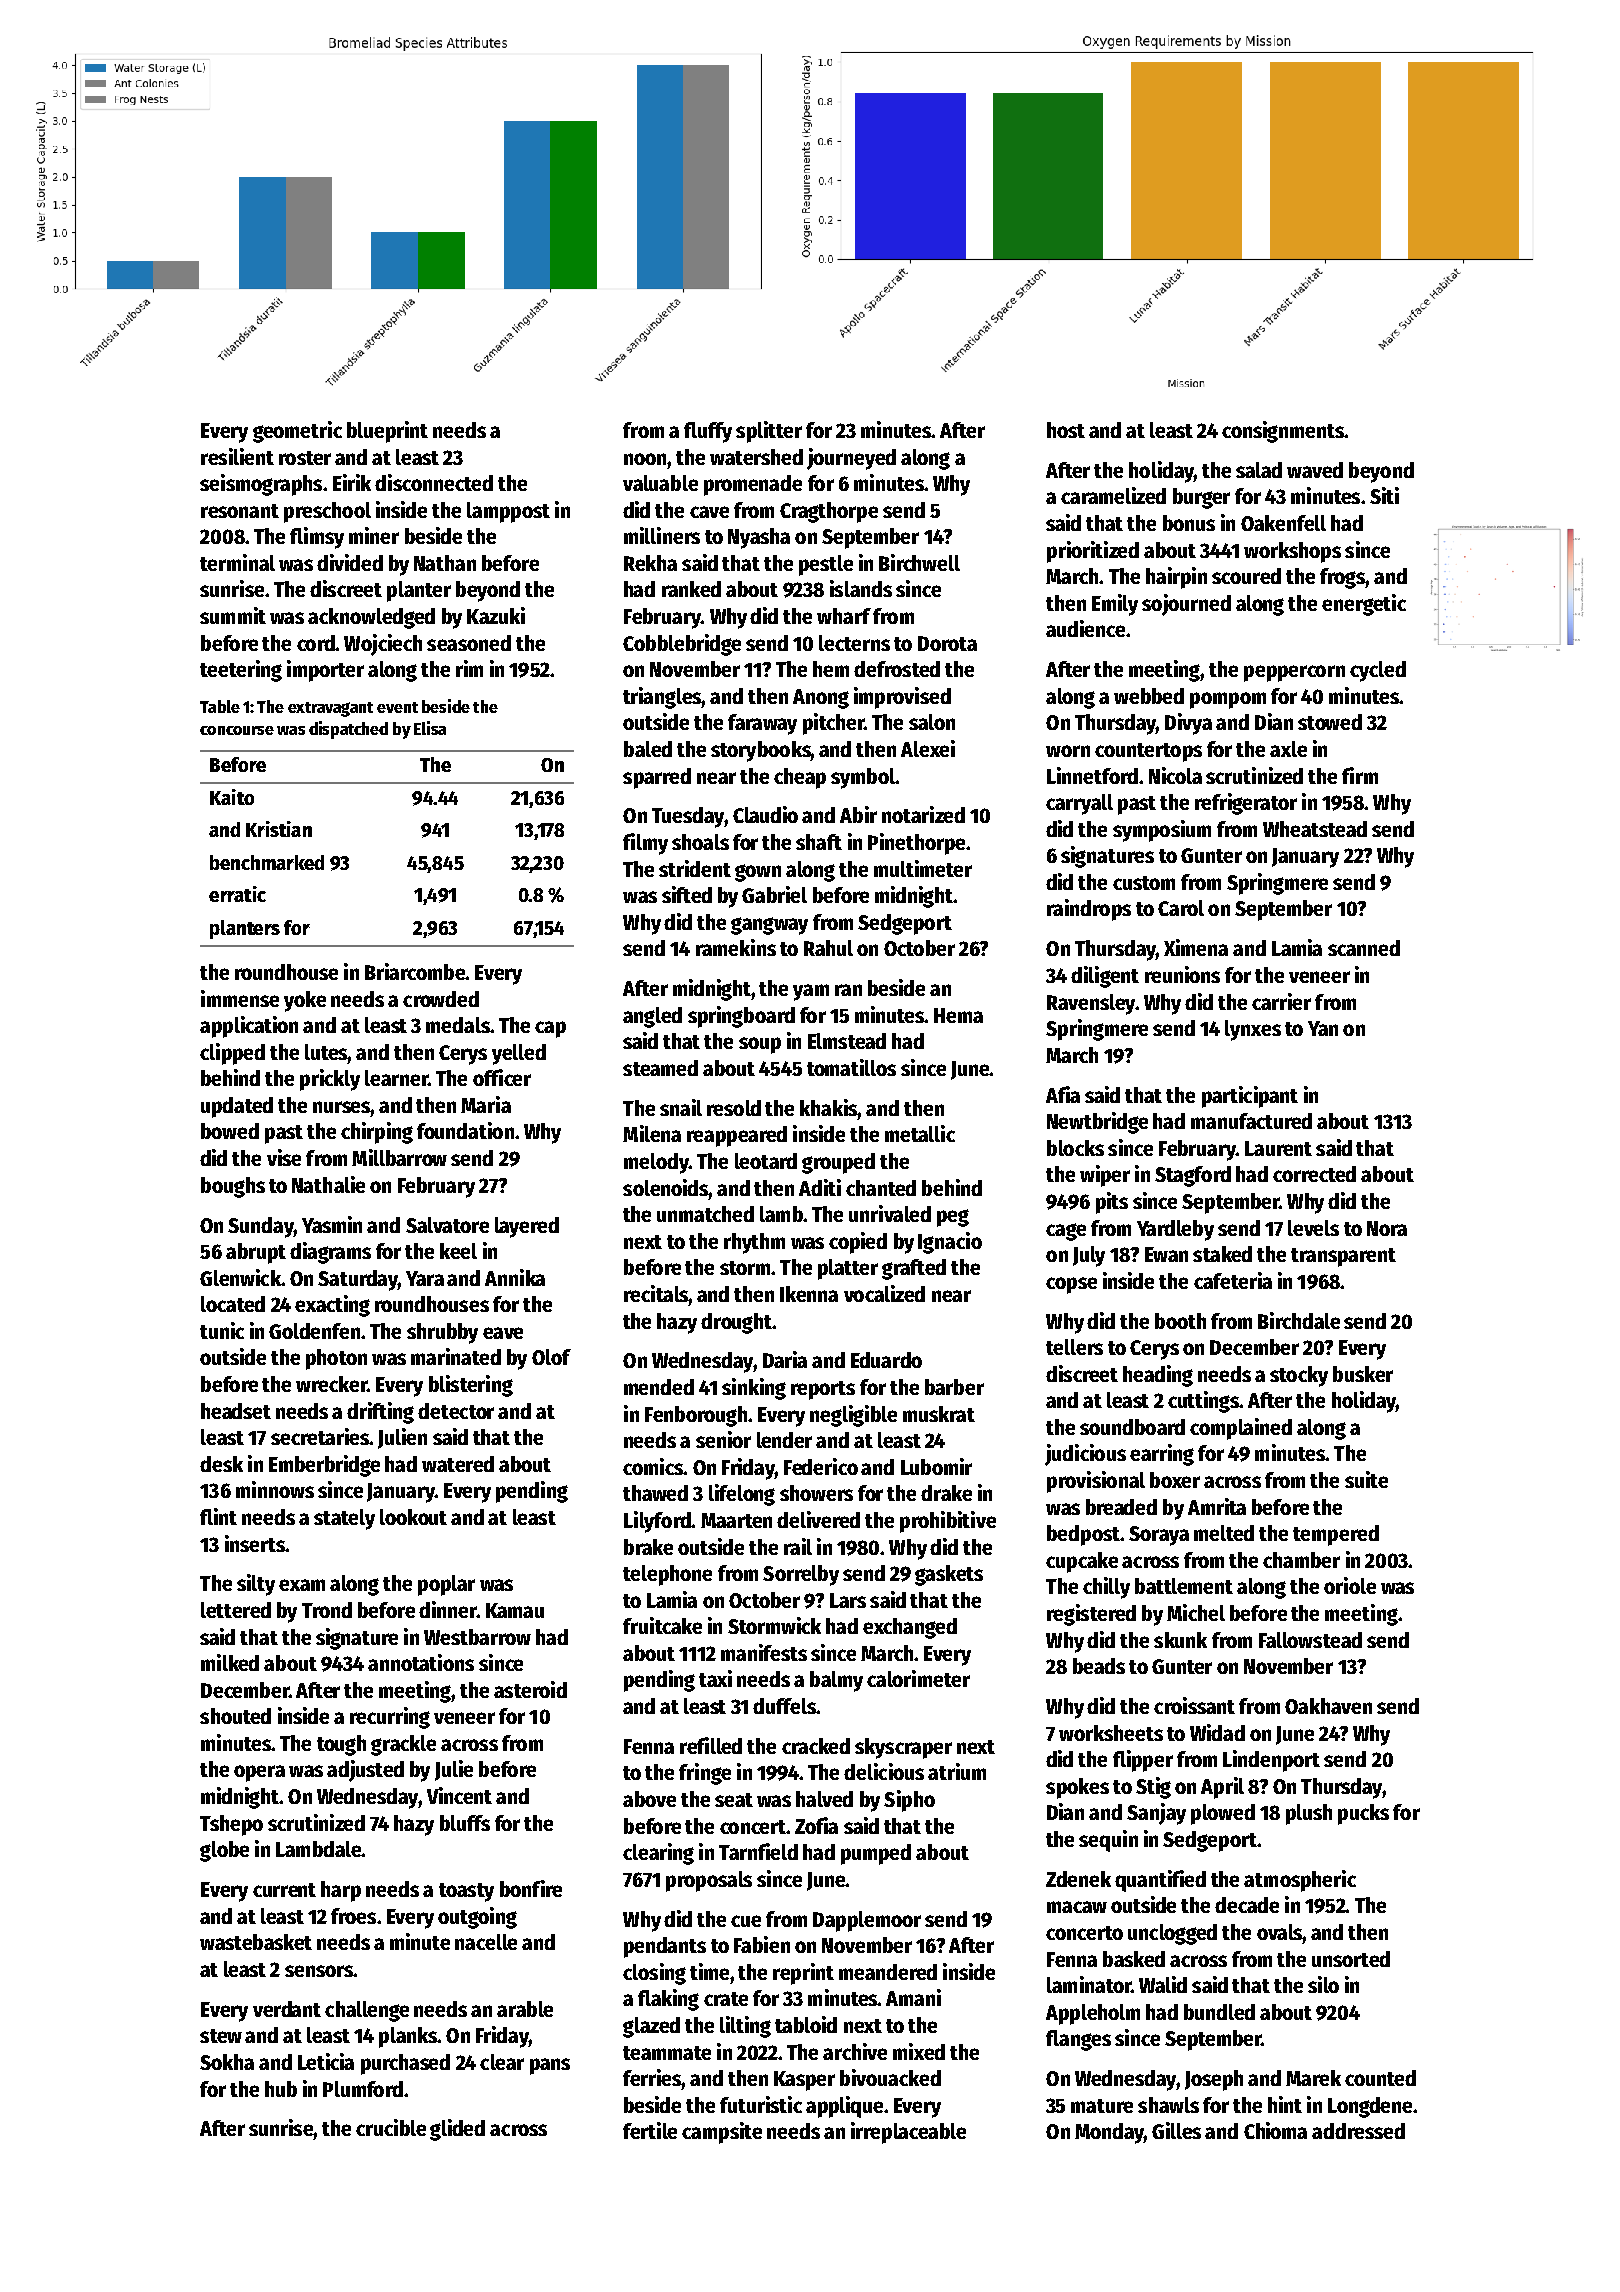 The image size is (1620, 2292). Describe the element at coordinates (391, 2127) in the screenshot. I see `crucible` at that location.
